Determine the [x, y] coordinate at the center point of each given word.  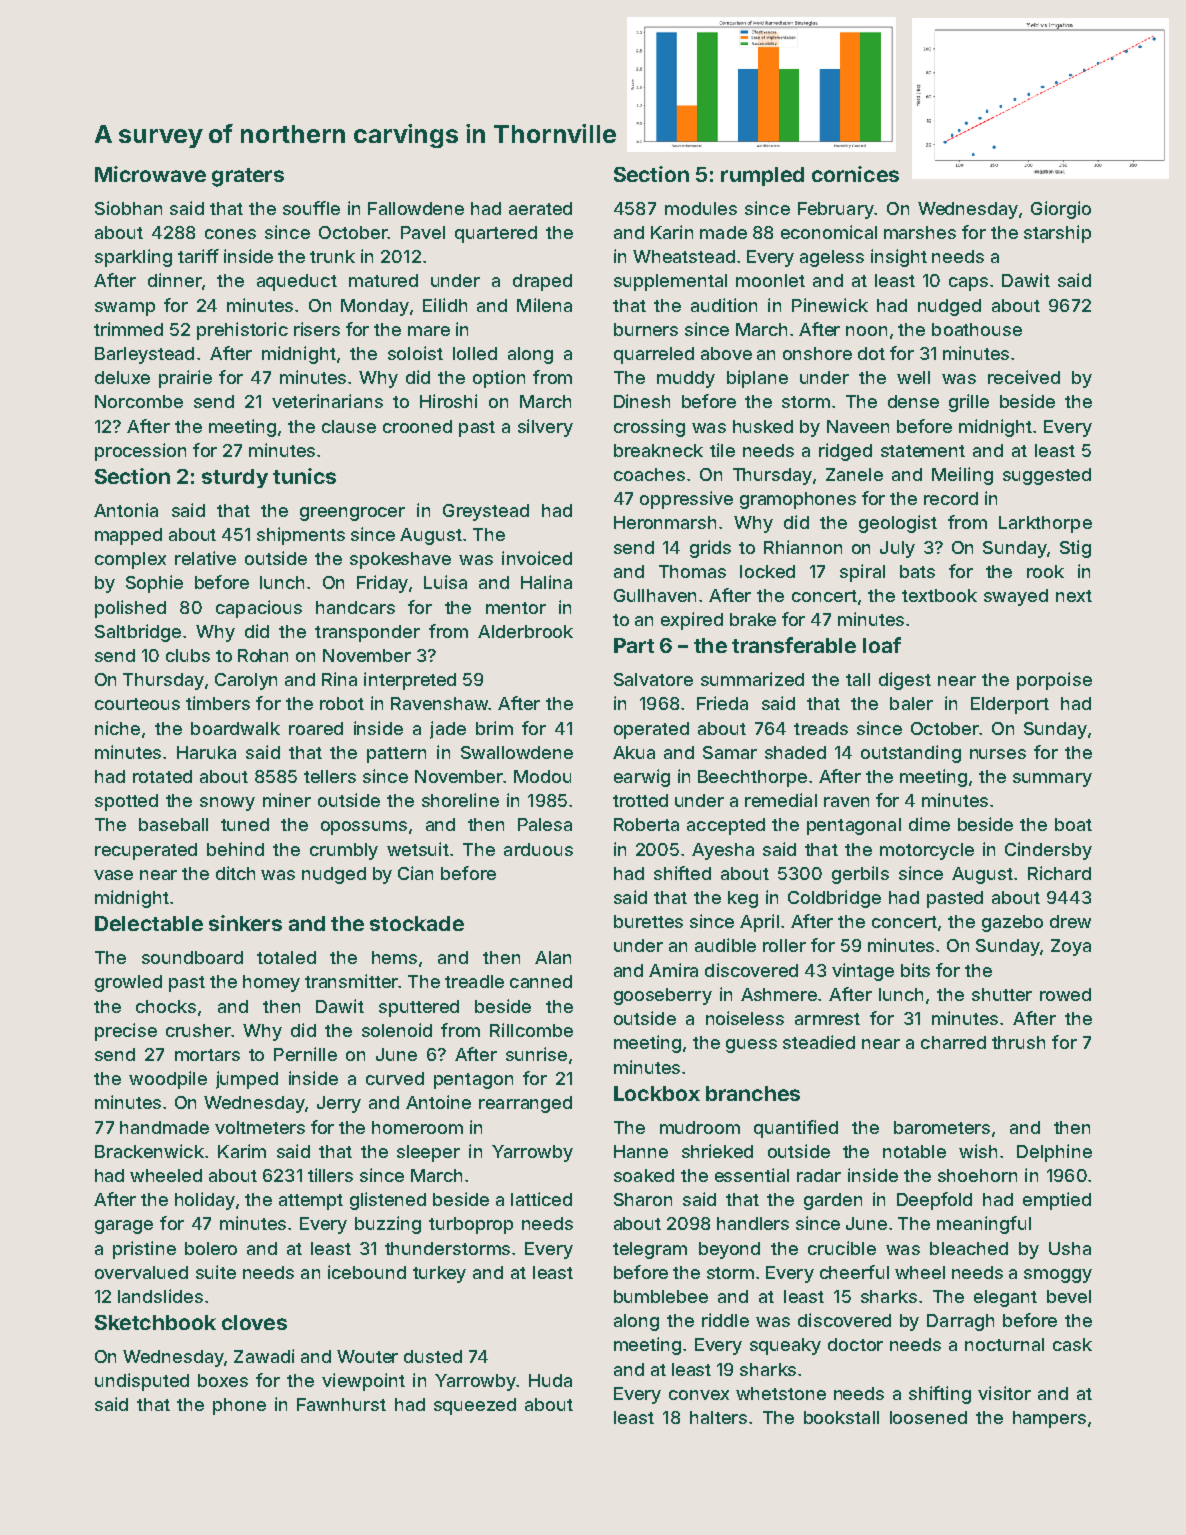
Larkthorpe [1045, 524]
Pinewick [830, 305]
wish [978, 1151]
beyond [729, 1250]
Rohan [263, 655]
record [951, 498]
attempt [311, 1202]
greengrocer [352, 514]
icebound [367, 1272]
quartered [496, 234]
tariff [198, 256]
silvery [545, 428]
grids [710, 549]
